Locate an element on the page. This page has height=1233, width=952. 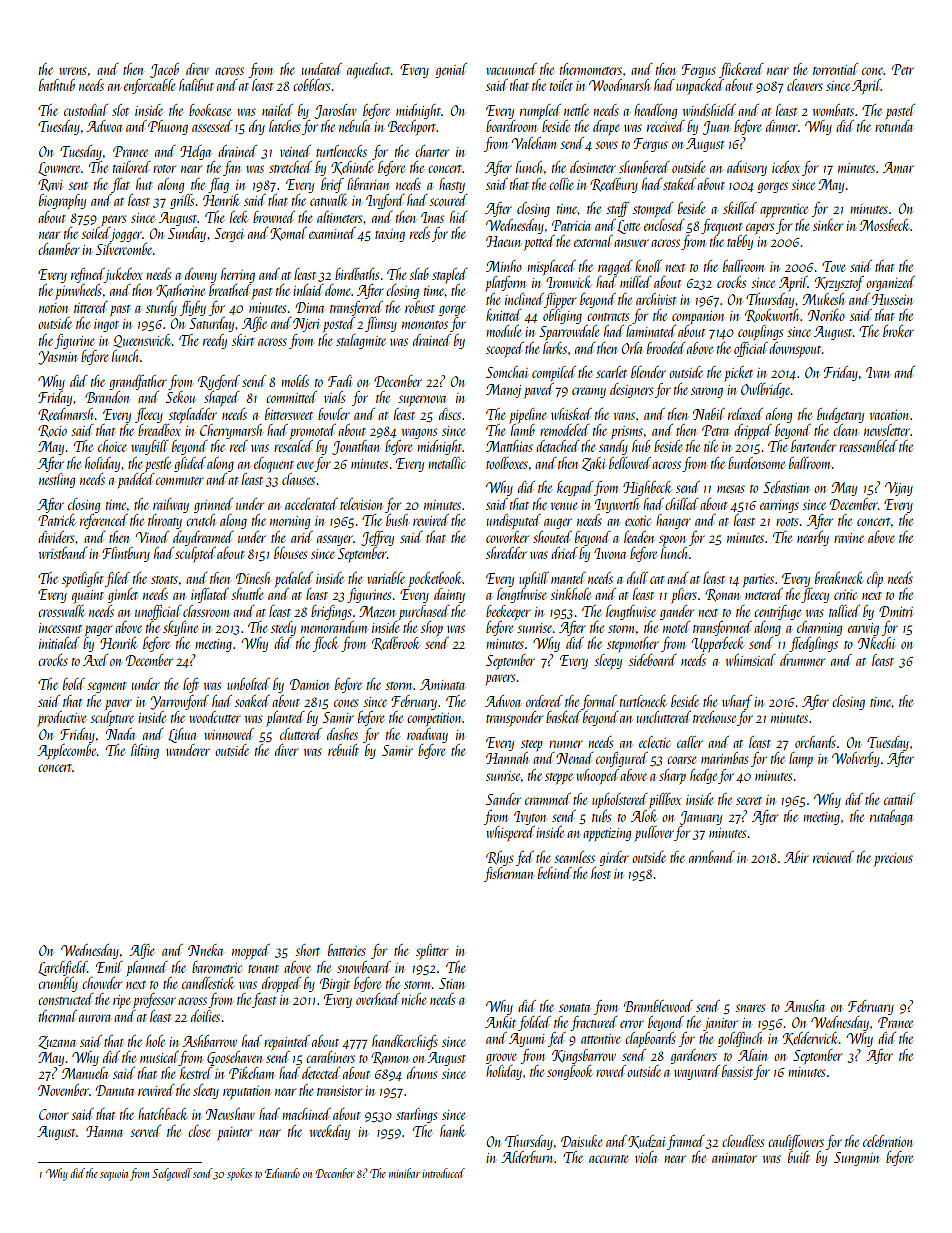
hanger is located at coordinates (673, 521).
